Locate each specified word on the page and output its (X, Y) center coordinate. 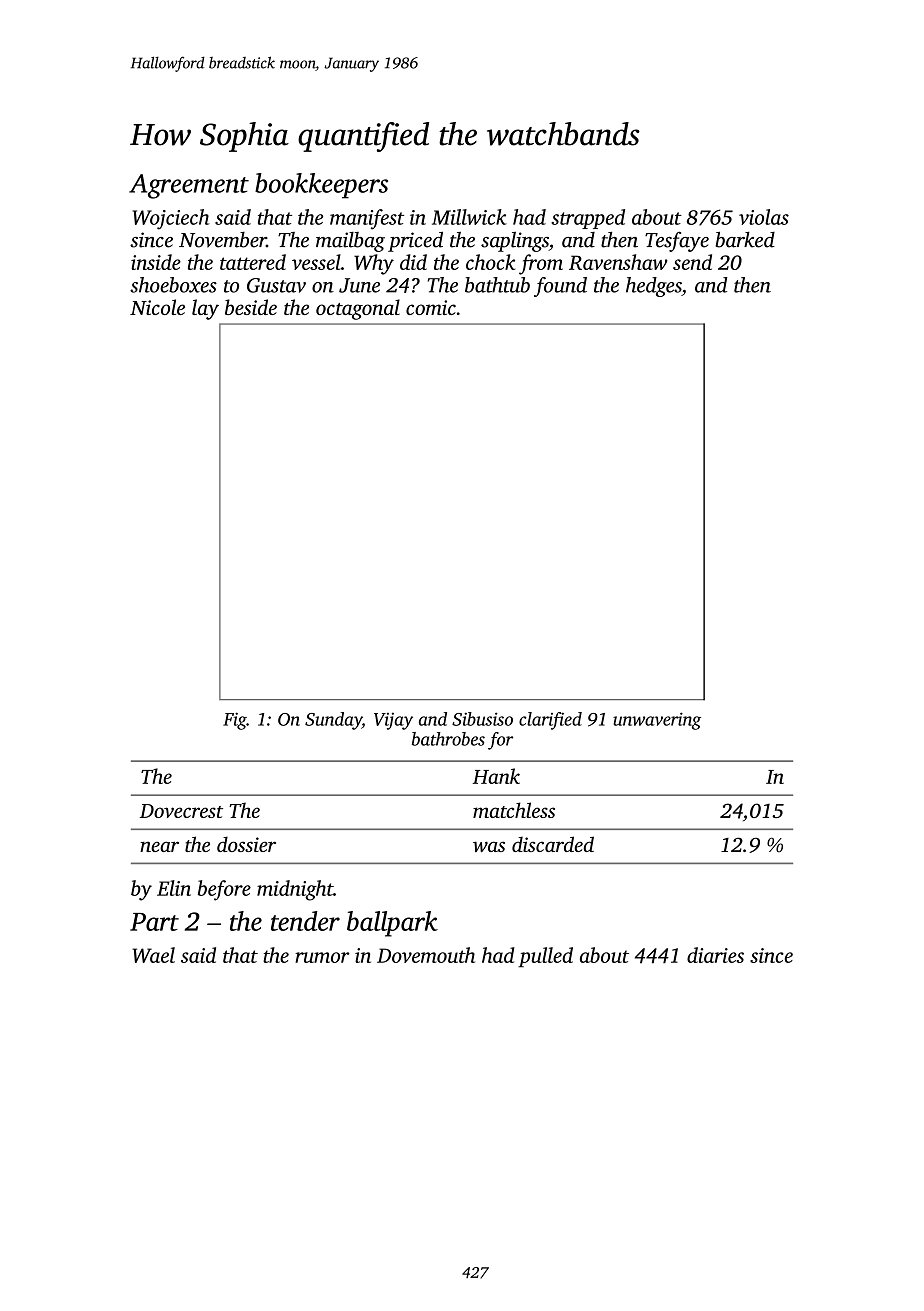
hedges (654, 287)
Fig (235, 721)
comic (431, 307)
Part (154, 922)
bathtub (497, 285)
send (692, 262)
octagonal (358, 309)
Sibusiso (482, 719)
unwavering (657, 721)
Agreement (189, 186)
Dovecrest (181, 811)
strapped (588, 219)
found (560, 287)
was (489, 846)
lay (205, 309)
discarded (553, 844)
